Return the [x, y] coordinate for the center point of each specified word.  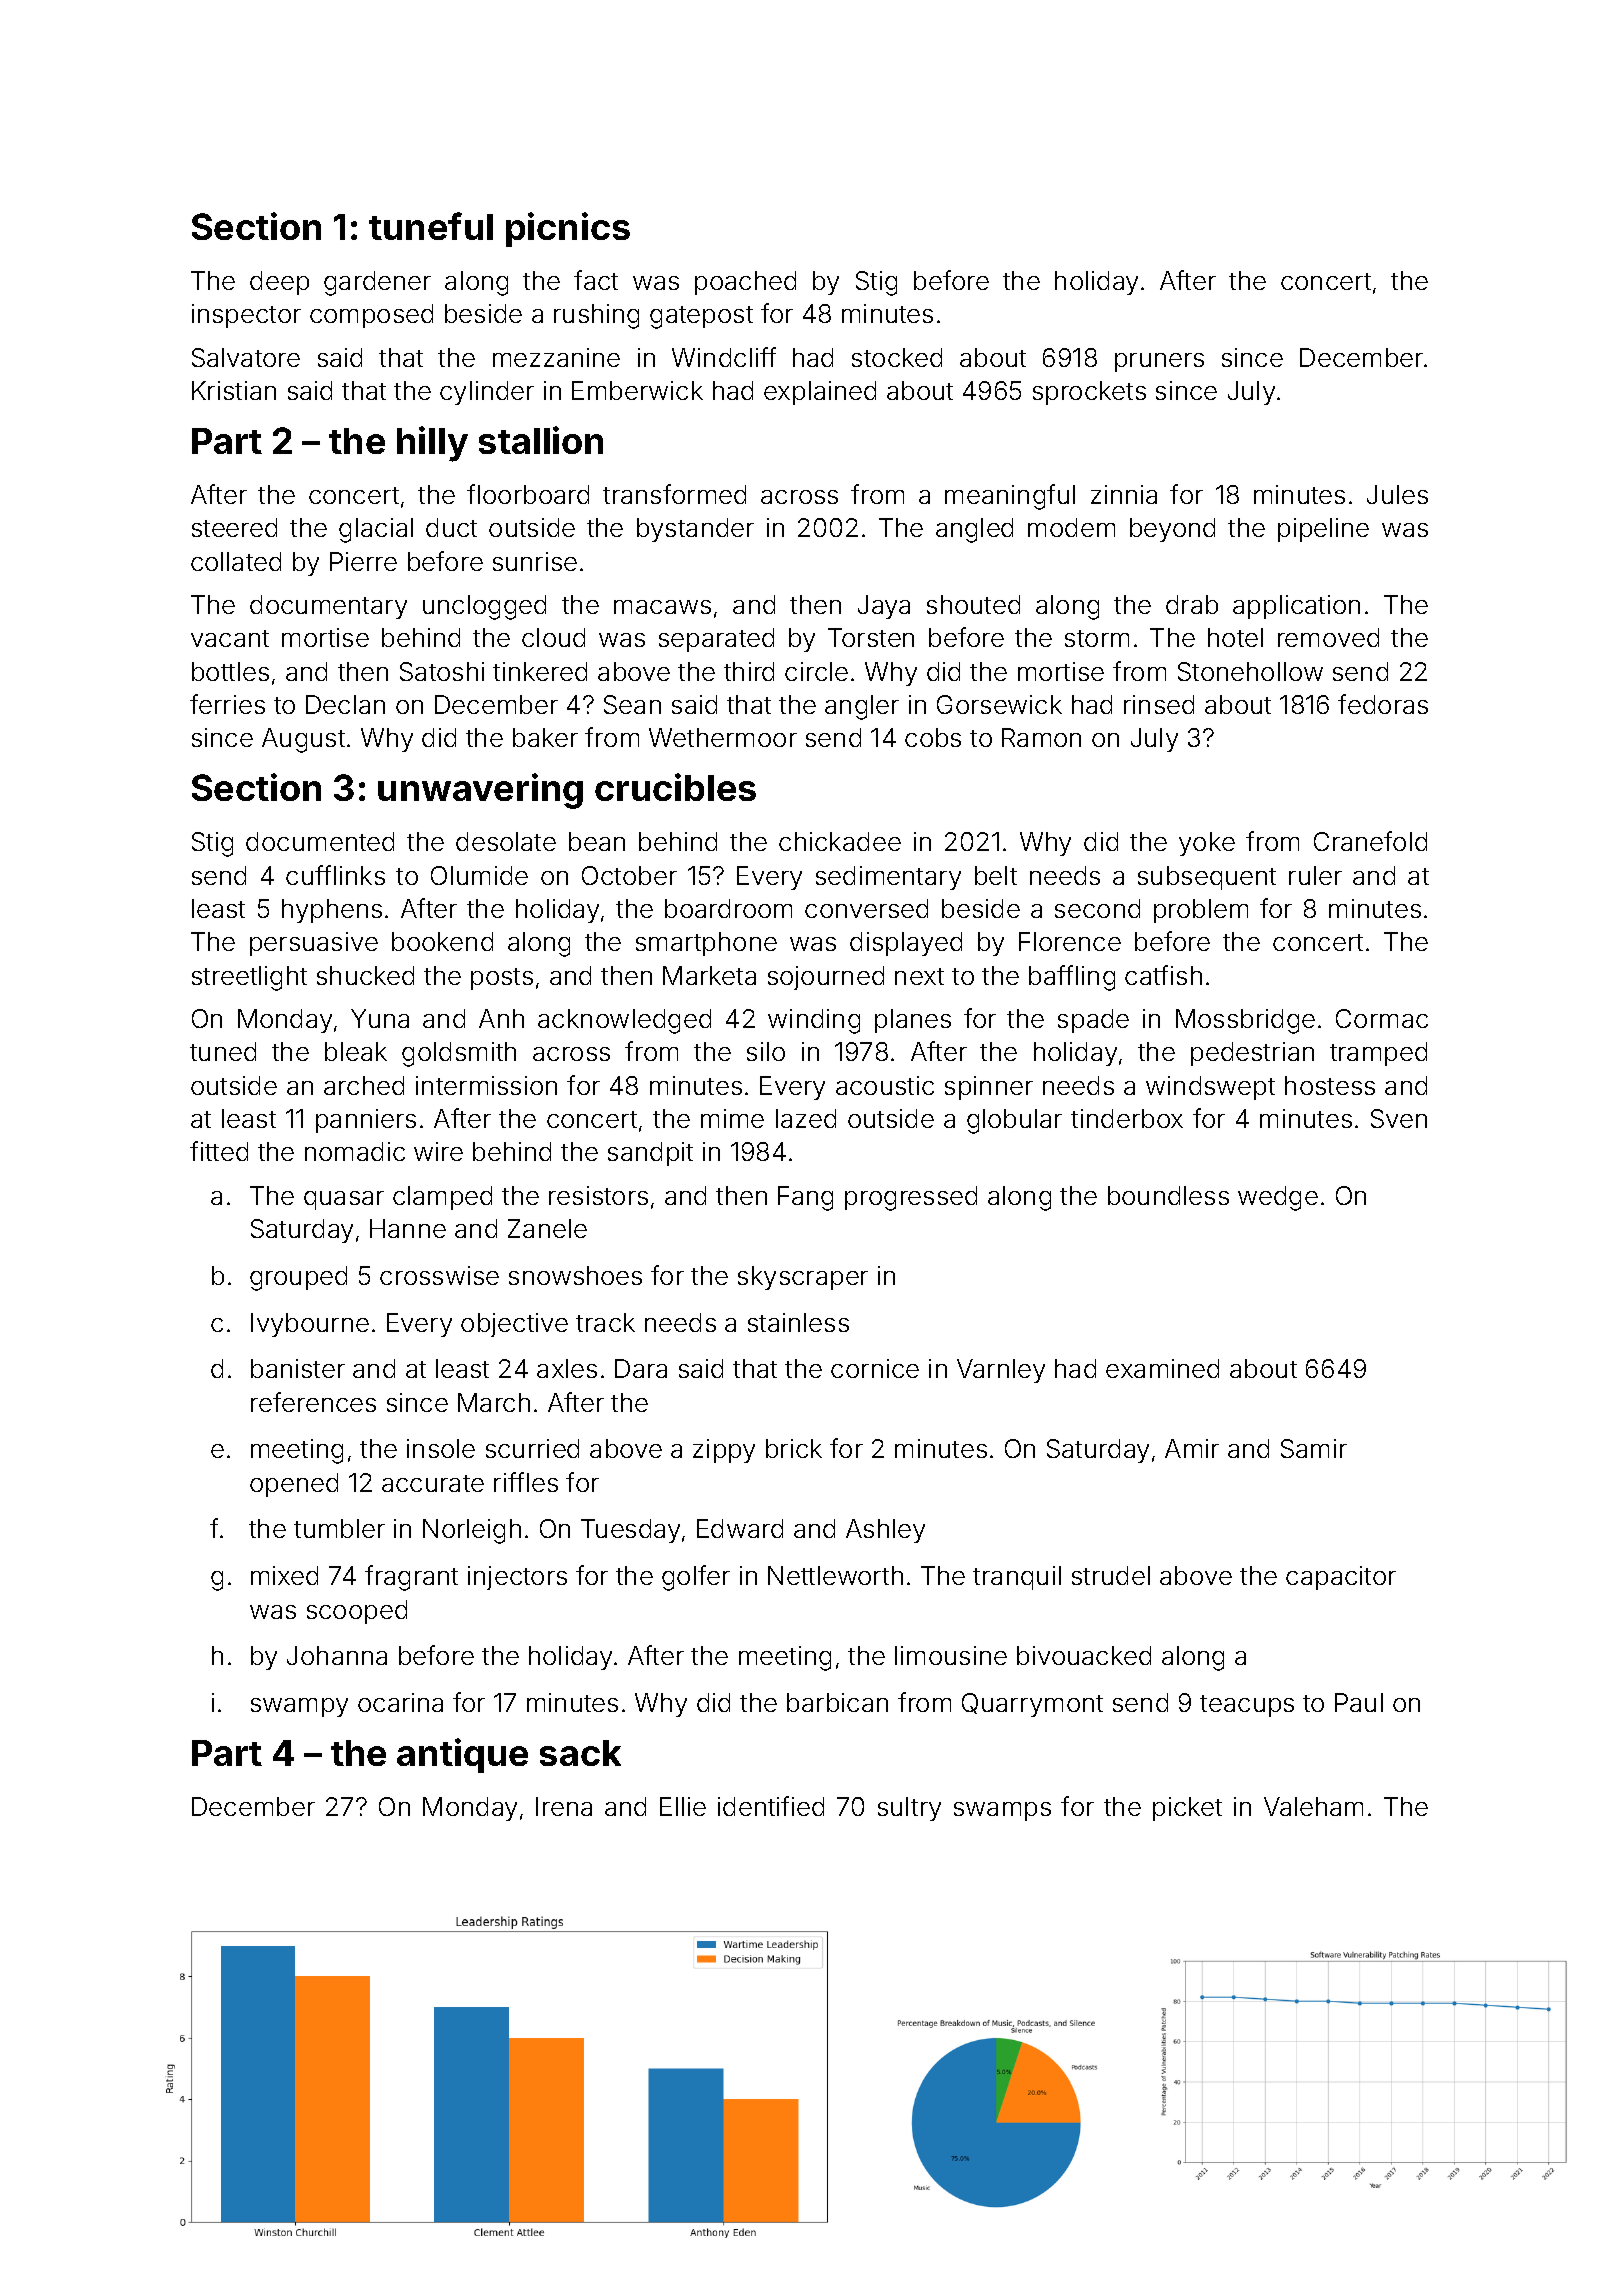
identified [771, 1806]
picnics [568, 229]
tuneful [431, 226]
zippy [724, 1451]
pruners [1159, 362]
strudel [1111, 1575]
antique [462, 1755]
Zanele [547, 1228]
